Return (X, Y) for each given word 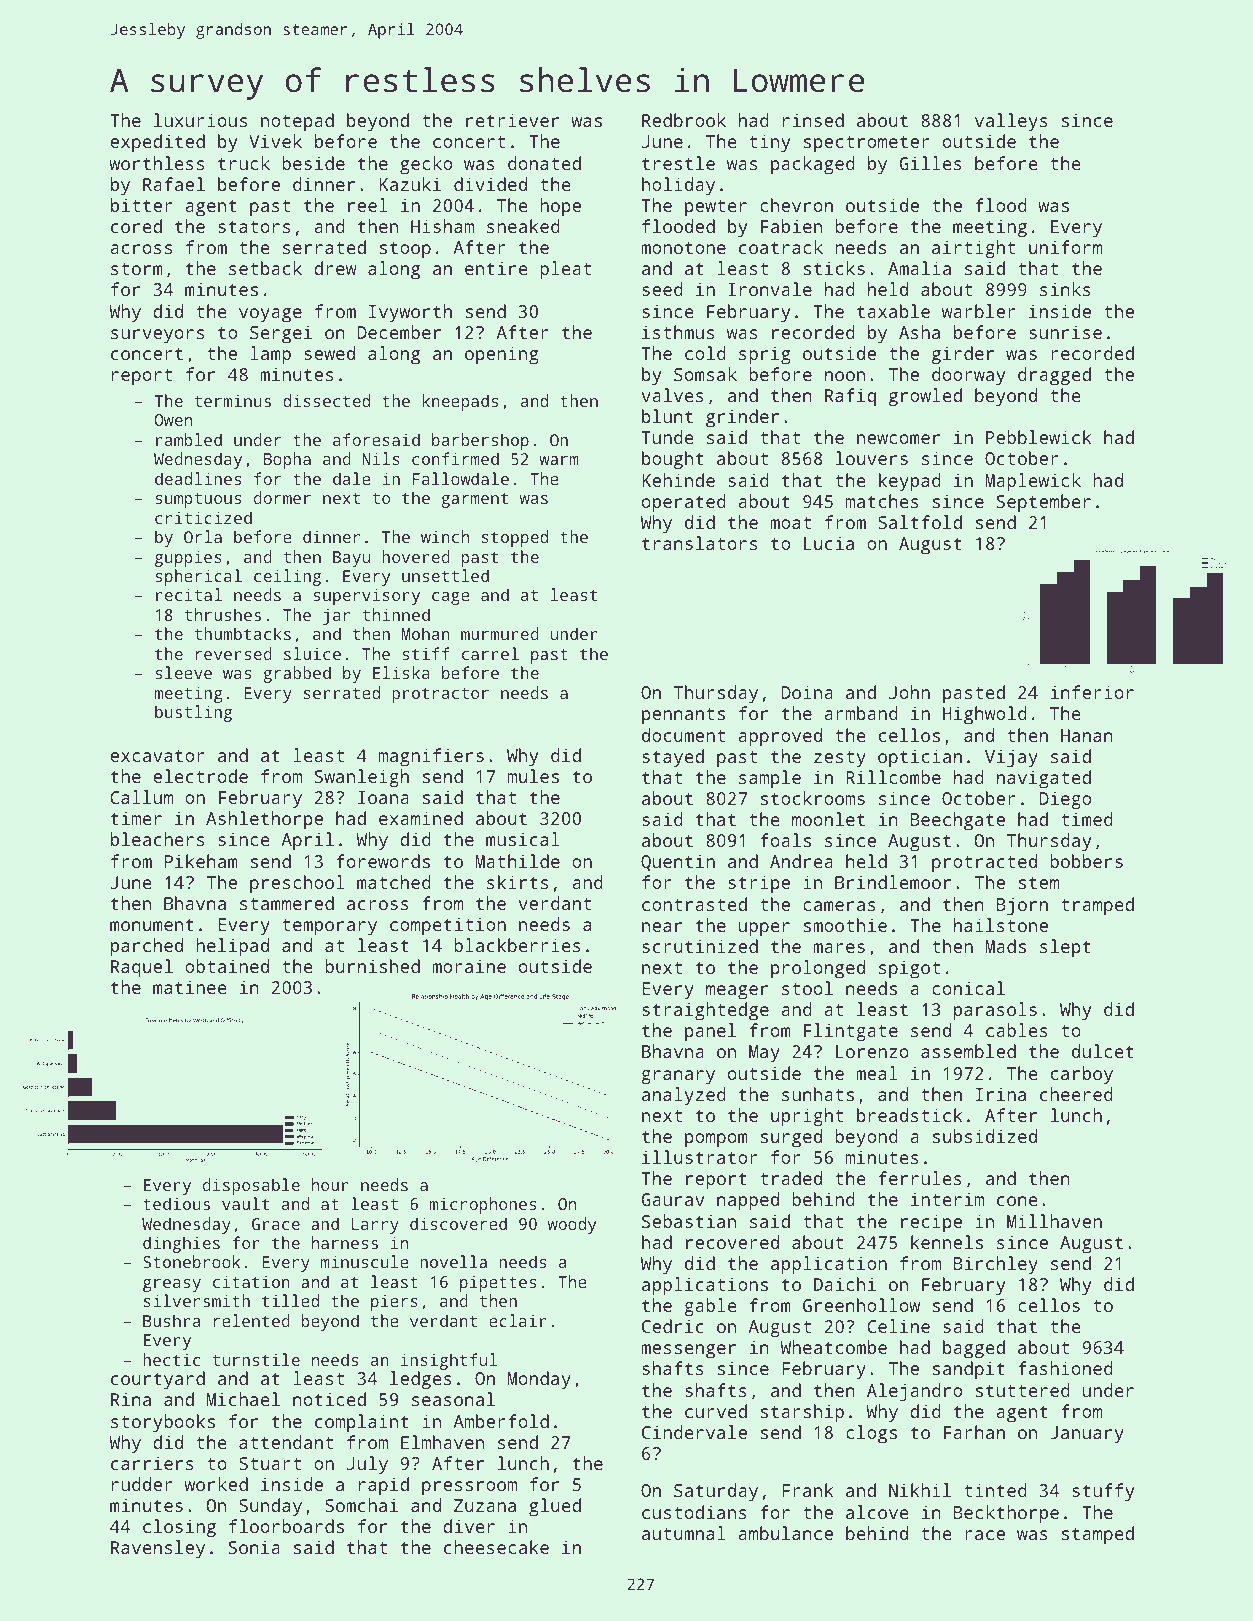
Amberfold (501, 1421)
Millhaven (1054, 1221)
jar (336, 617)
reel (368, 205)
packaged (813, 165)
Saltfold (920, 522)
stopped (515, 538)
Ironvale (770, 289)
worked (216, 1484)
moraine (469, 966)
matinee (190, 987)
